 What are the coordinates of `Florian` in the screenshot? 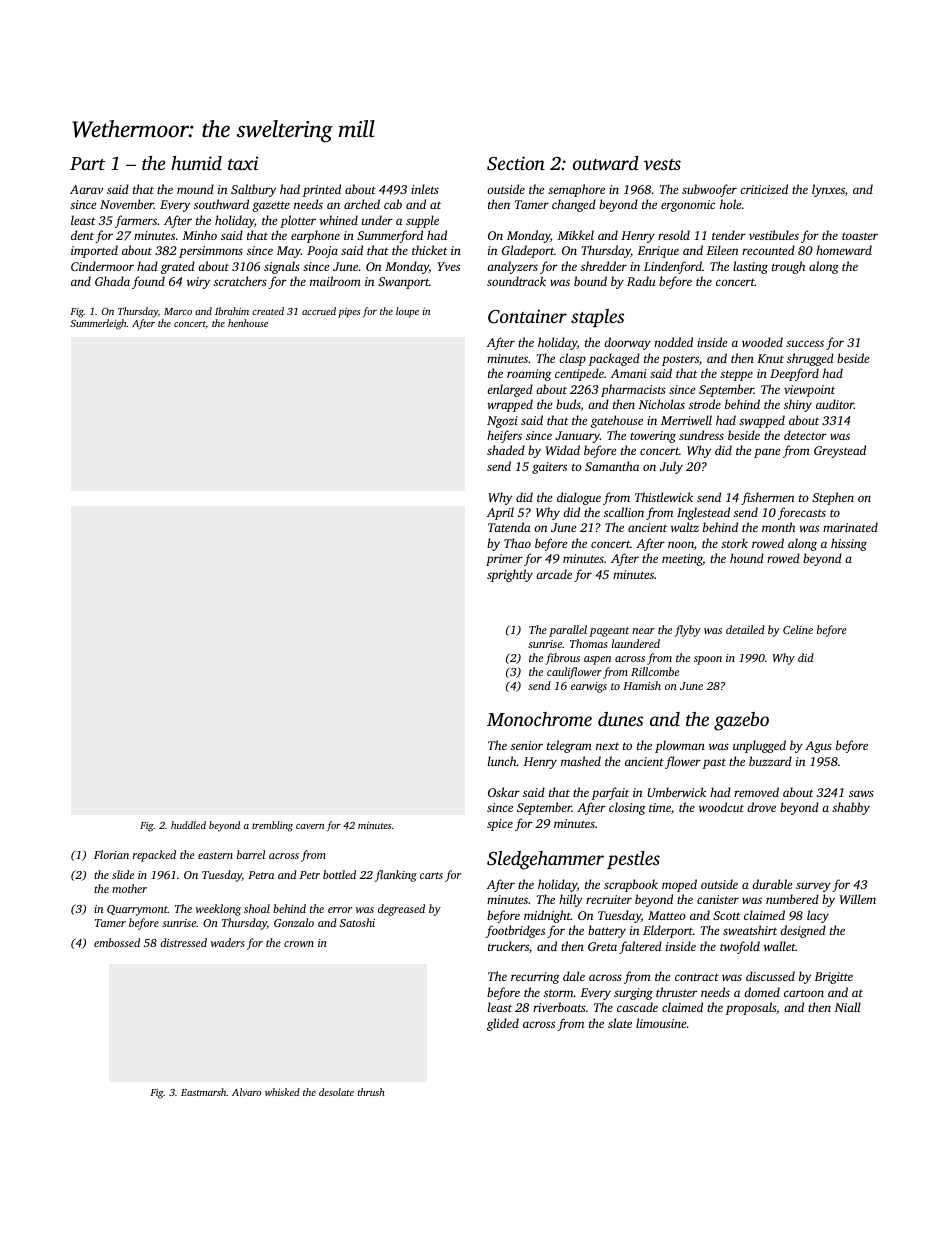 It's located at (111, 854).
